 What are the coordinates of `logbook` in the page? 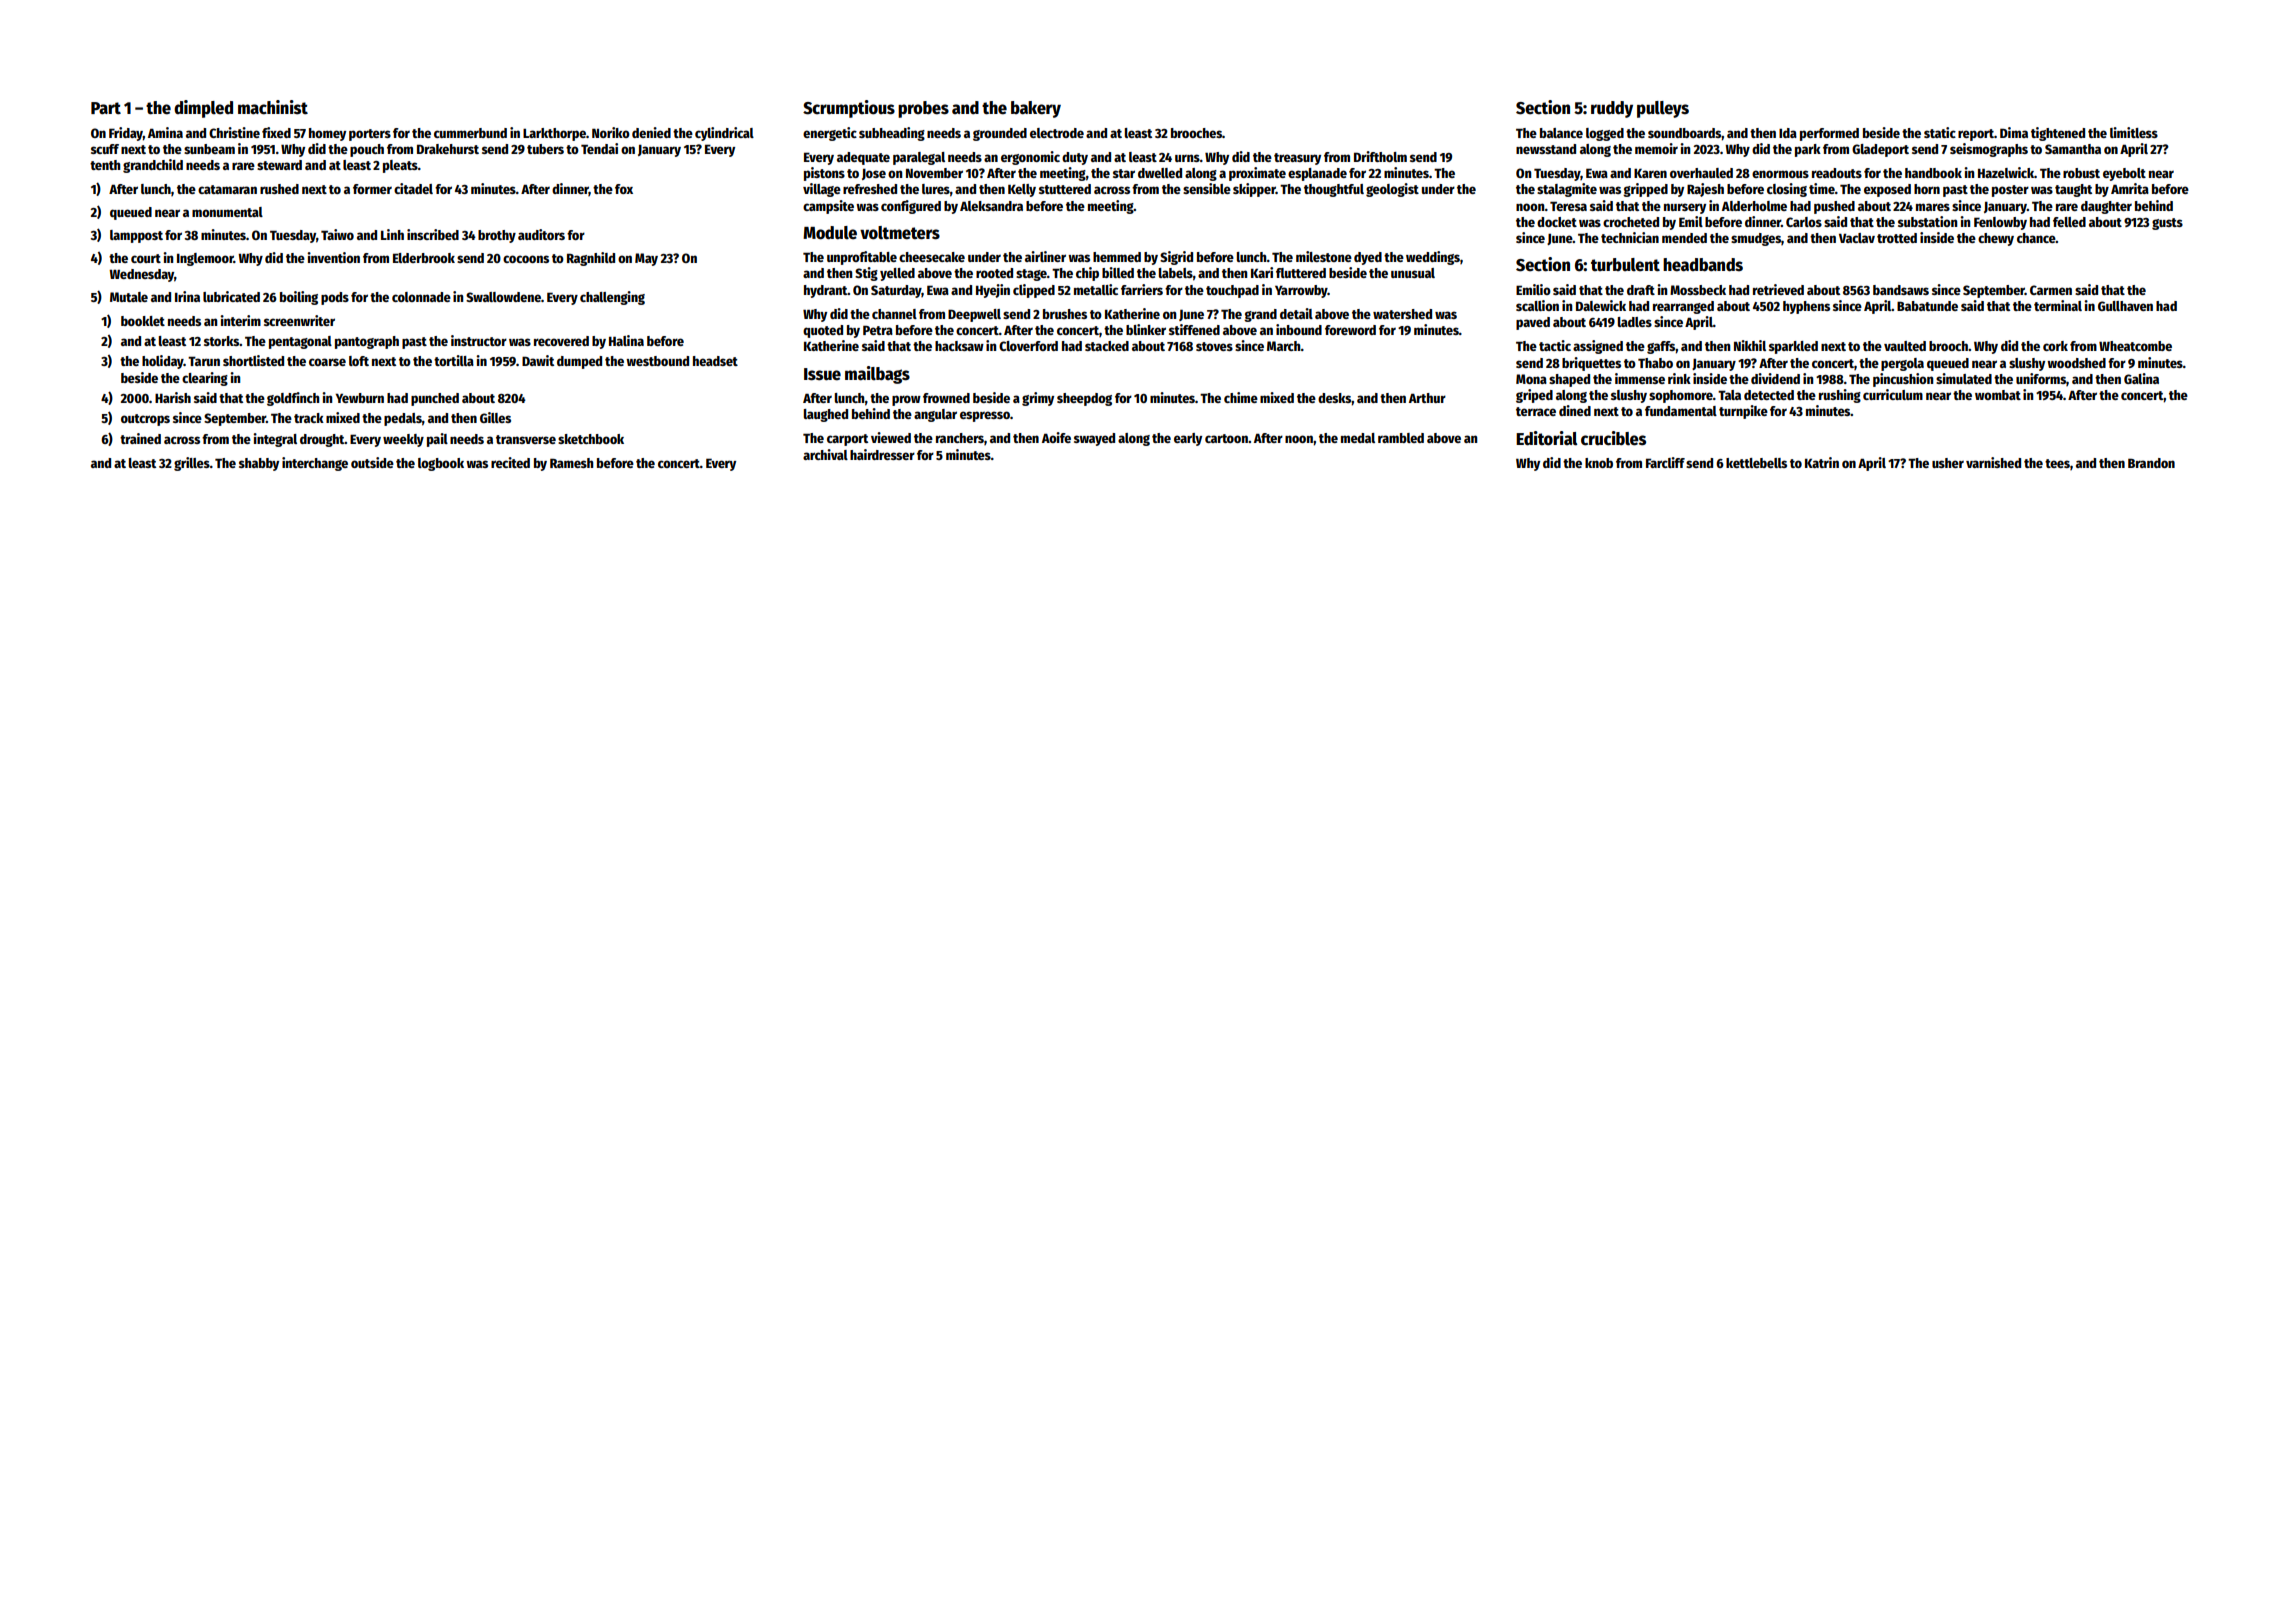 It's located at (441, 464).
